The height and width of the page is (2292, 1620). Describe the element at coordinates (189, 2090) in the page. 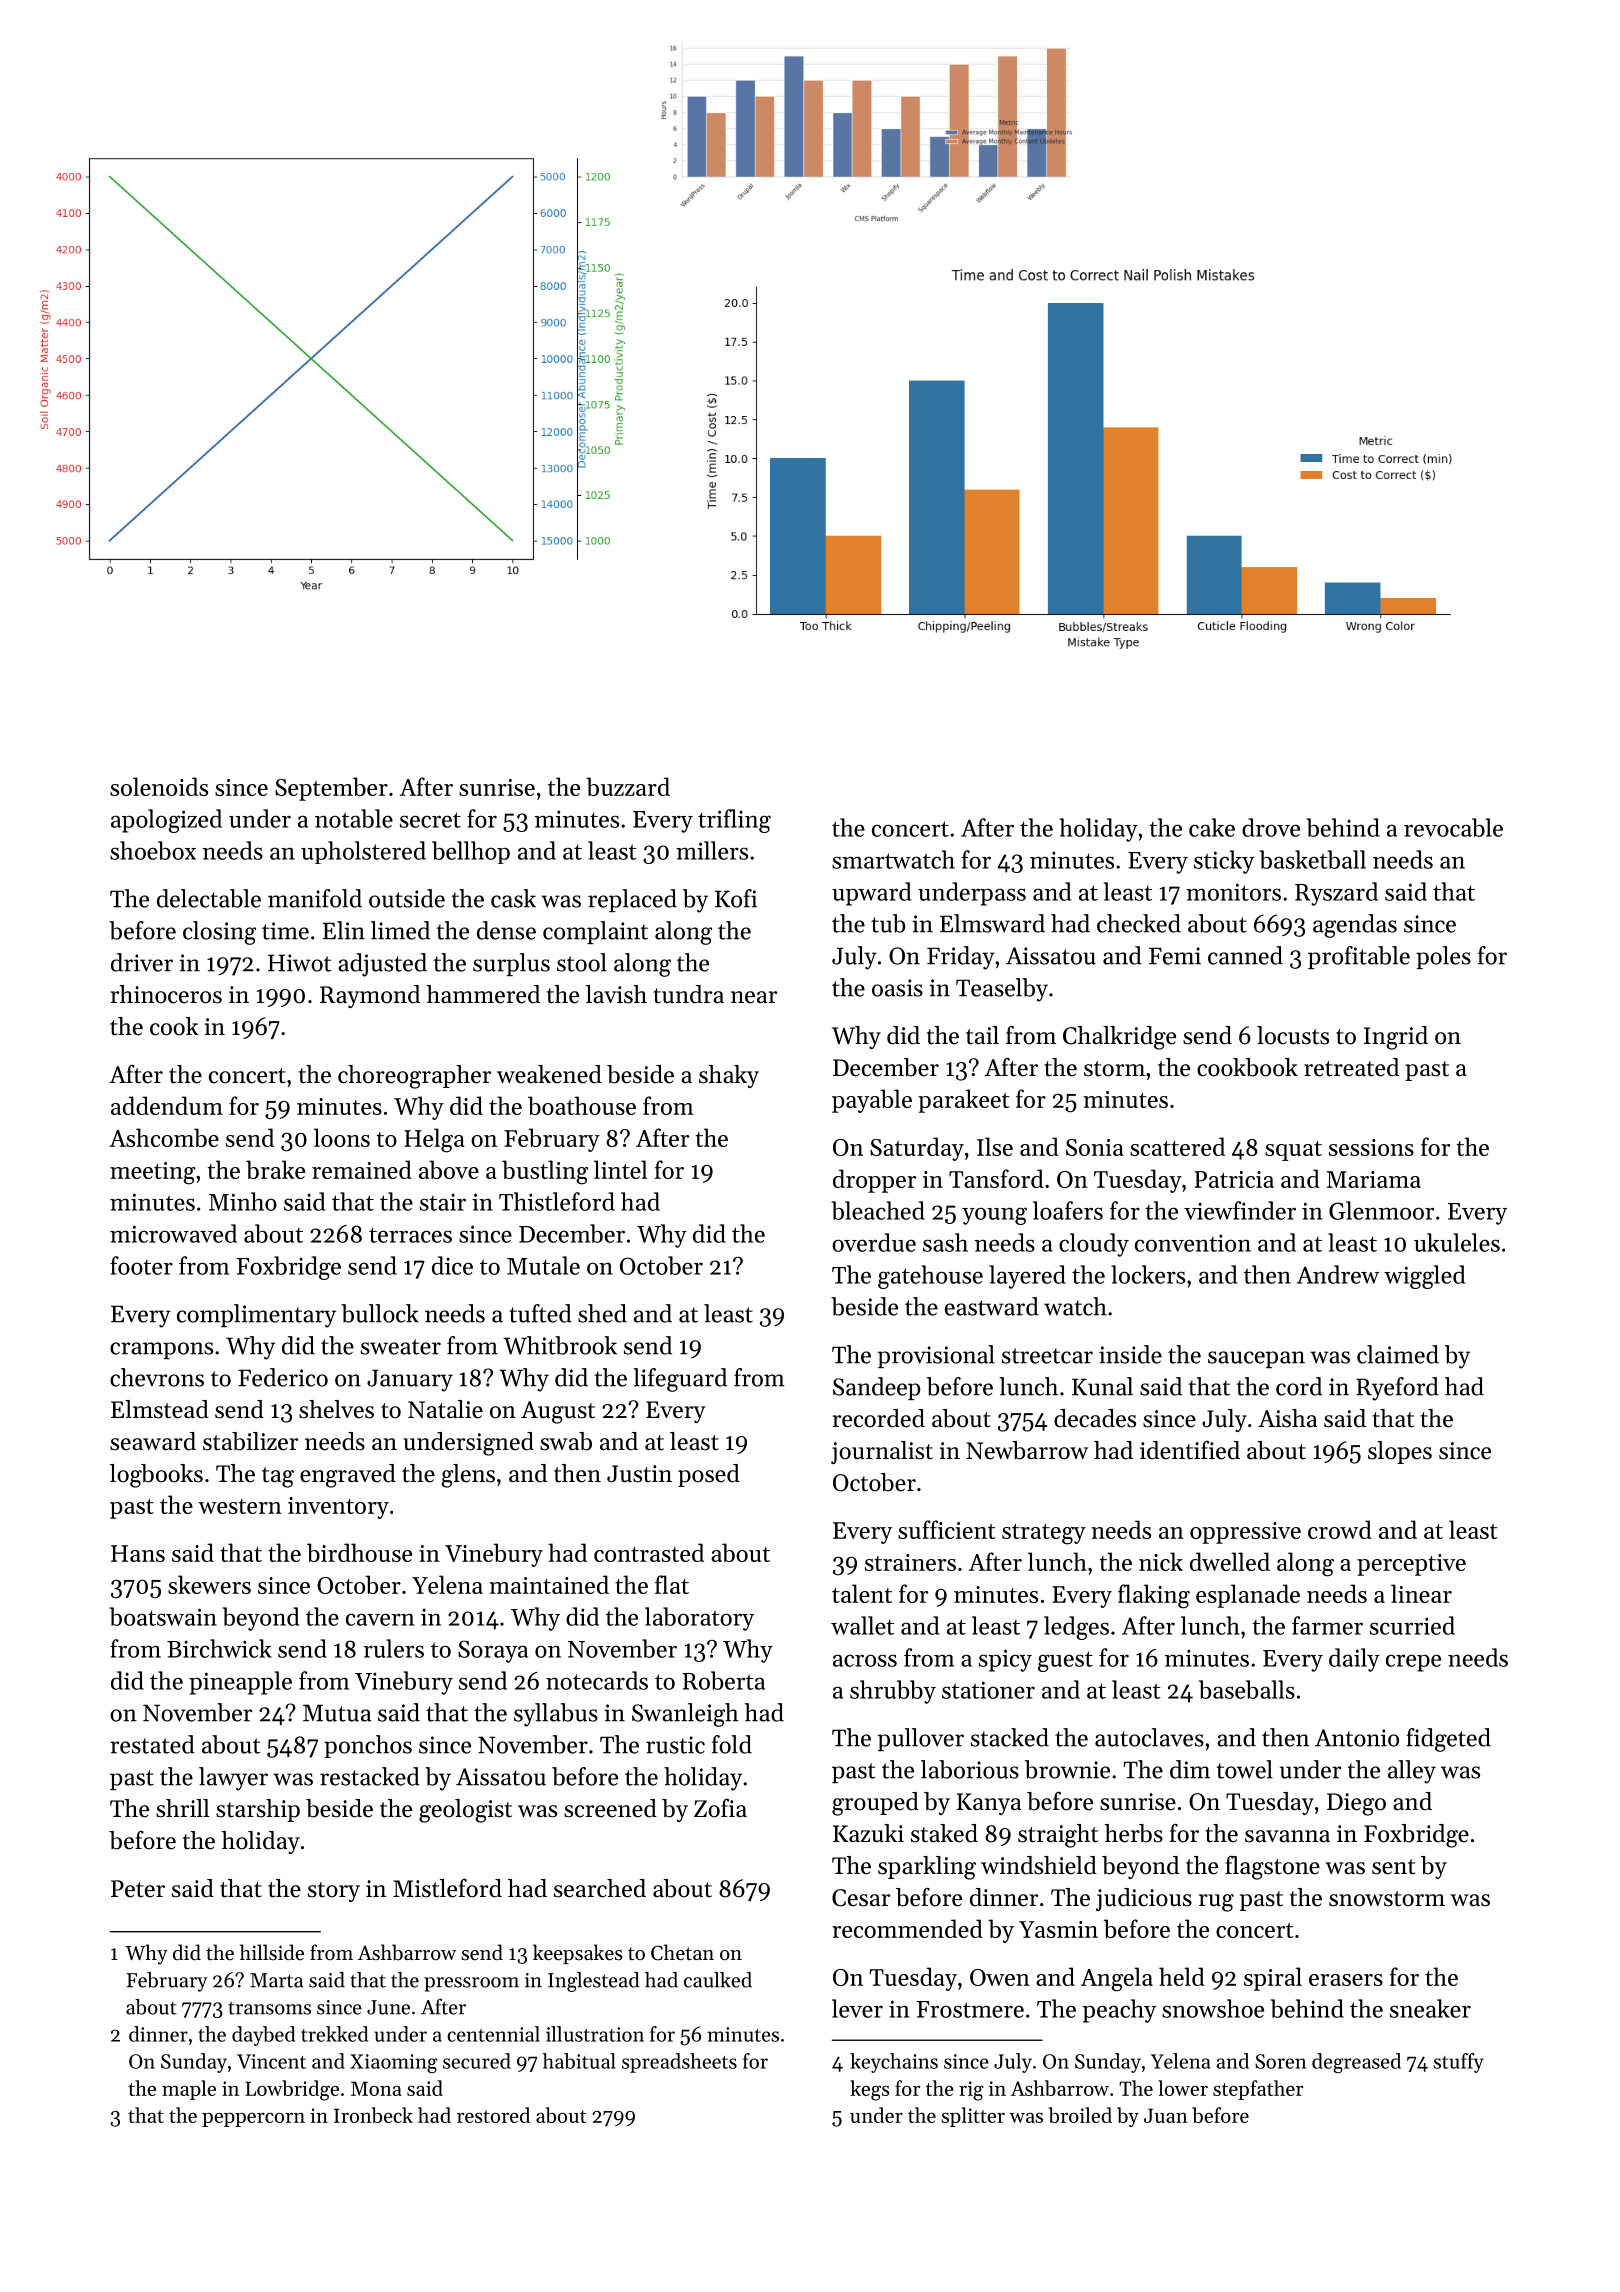

I see `maple` at that location.
